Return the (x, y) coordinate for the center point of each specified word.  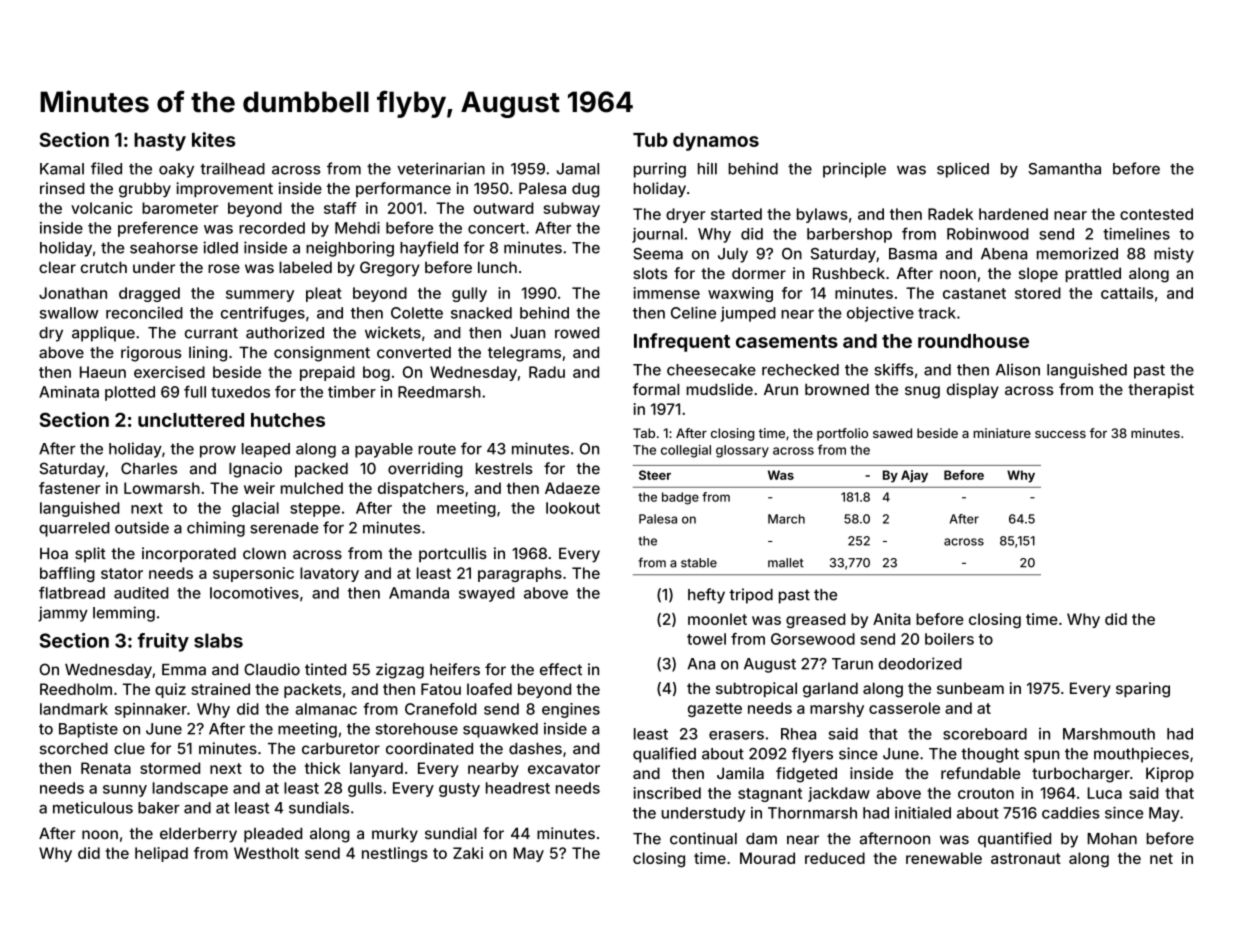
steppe (315, 510)
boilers (949, 639)
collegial (686, 451)
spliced (963, 170)
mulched (312, 488)
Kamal (62, 169)
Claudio (272, 669)
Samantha (1064, 169)
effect (561, 669)
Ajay (914, 476)
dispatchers (421, 489)
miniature (1002, 433)
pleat (324, 294)
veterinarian (441, 168)
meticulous (93, 808)
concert (496, 228)
